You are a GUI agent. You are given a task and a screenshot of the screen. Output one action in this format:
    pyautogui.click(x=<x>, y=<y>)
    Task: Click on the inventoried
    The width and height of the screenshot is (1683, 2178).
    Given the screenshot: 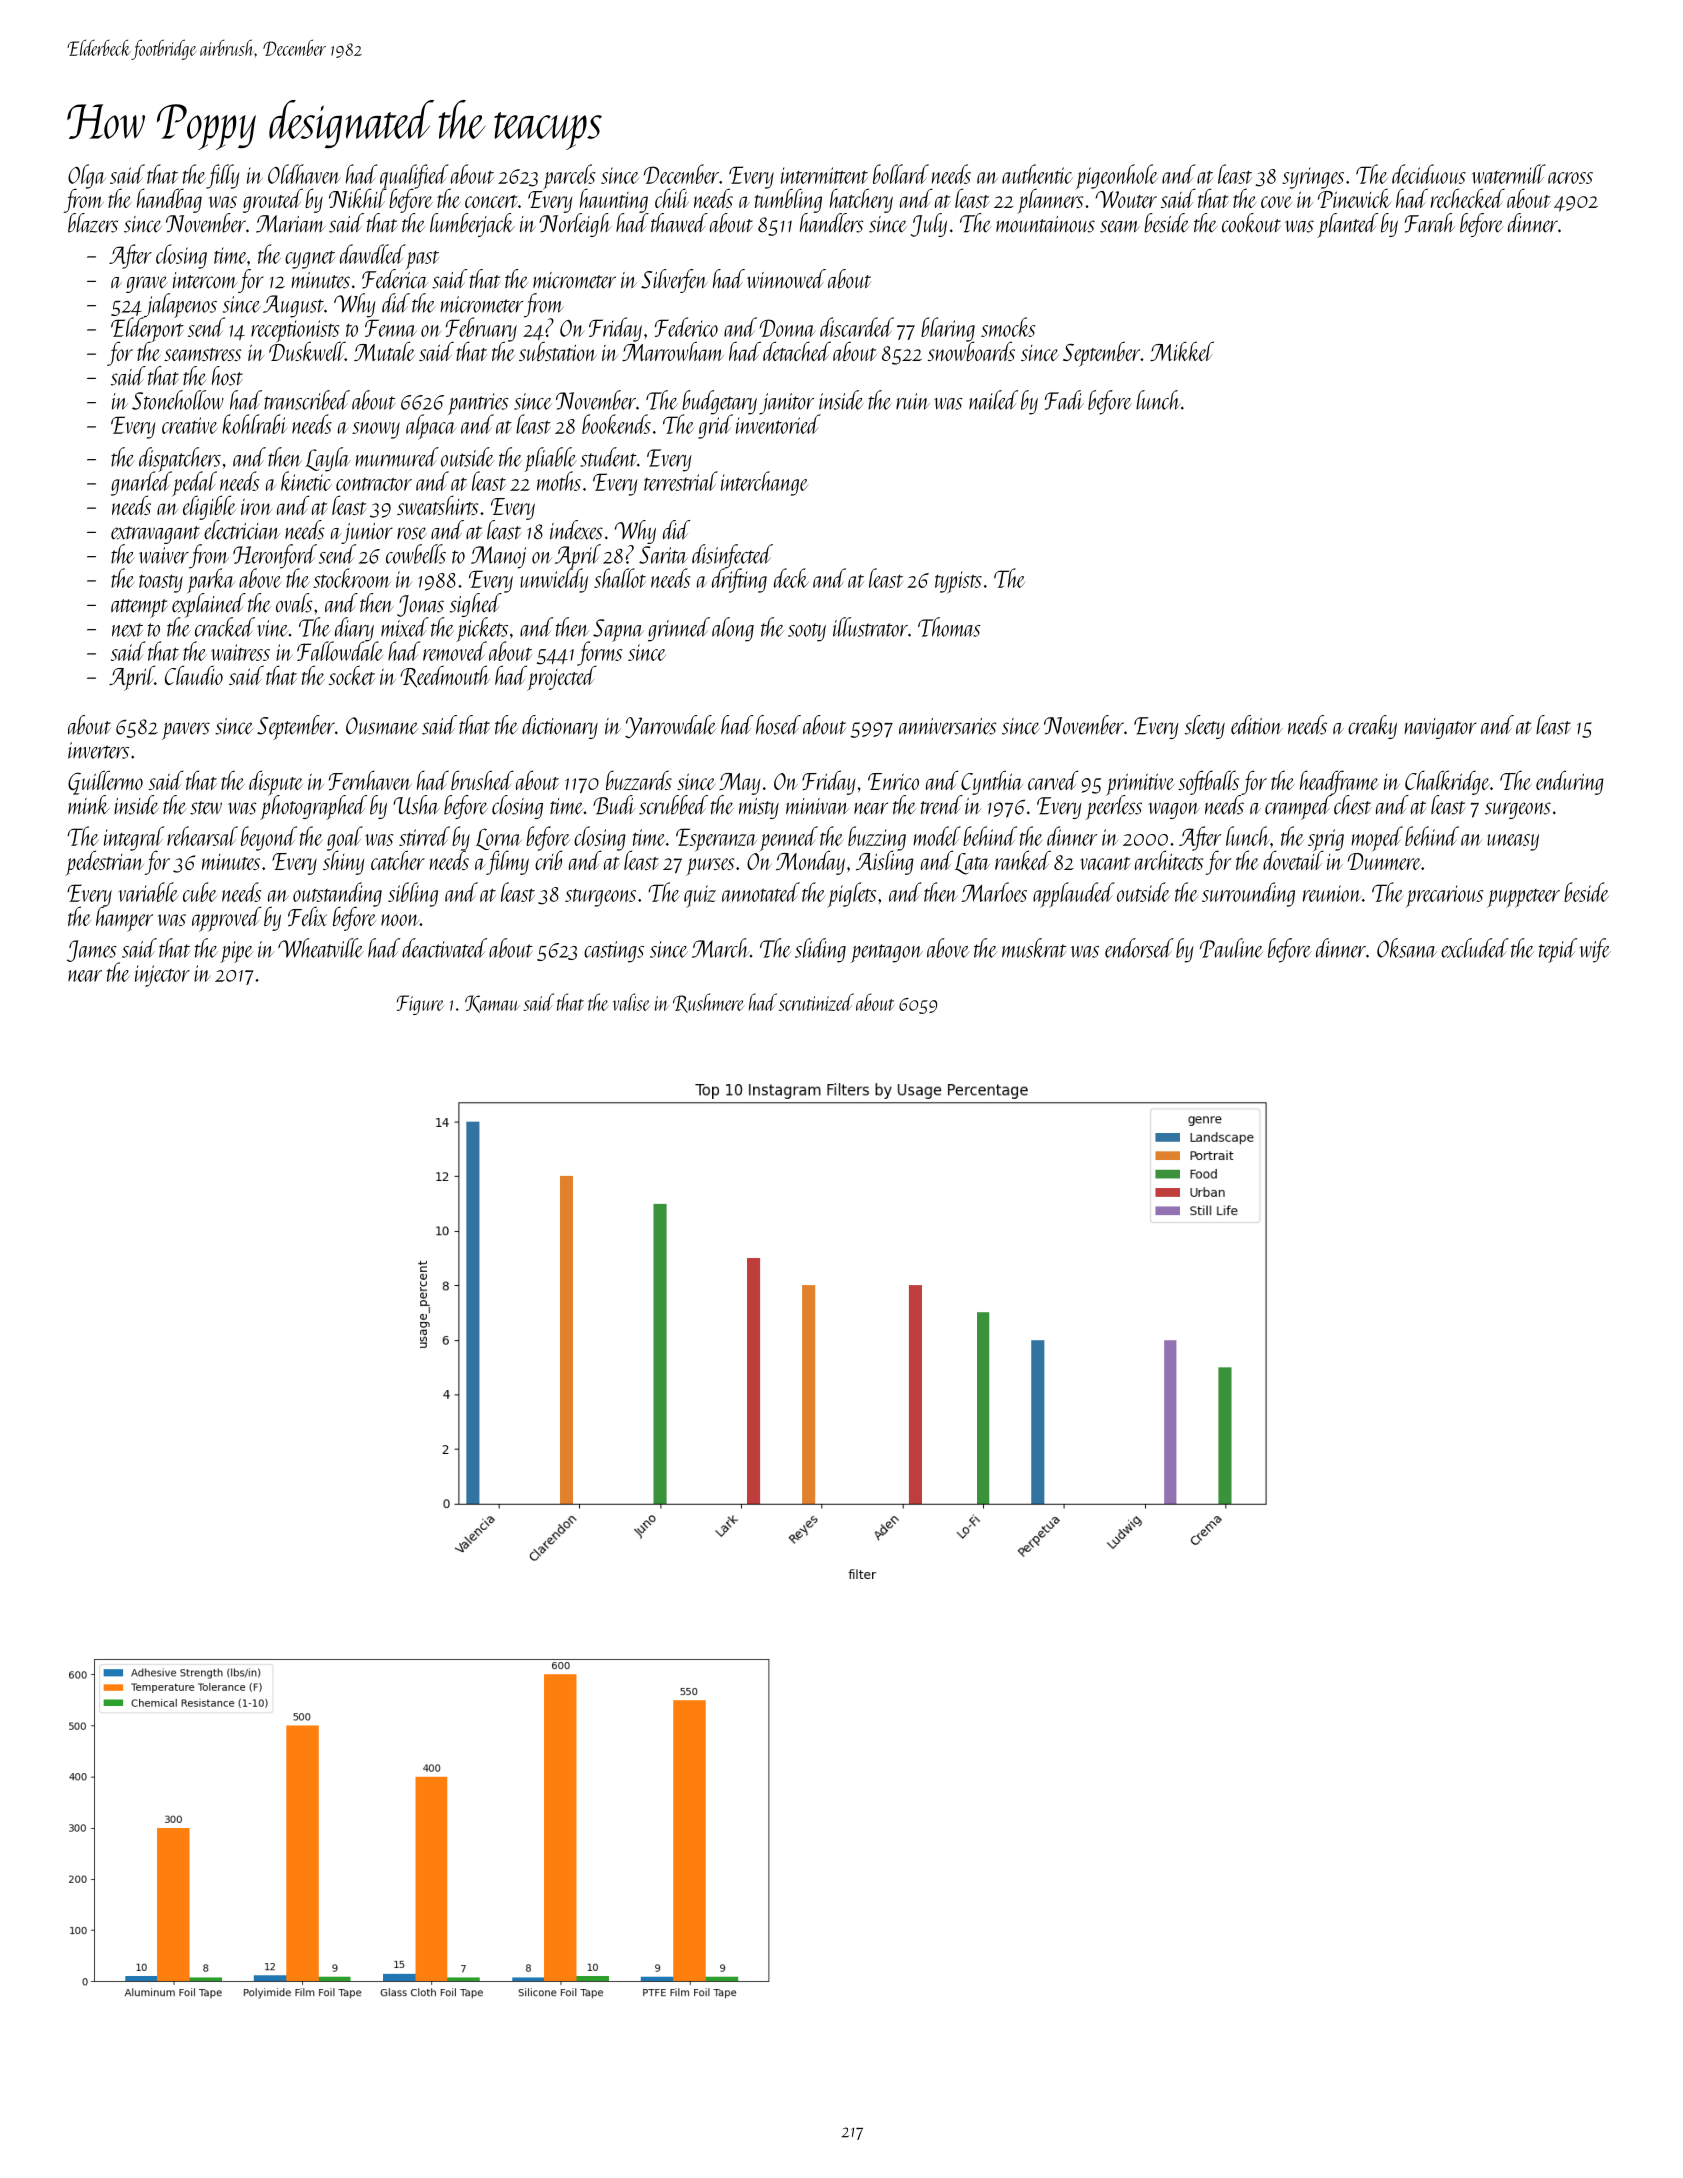 What is the action you would take?
    pyautogui.click(x=778, y=424)
